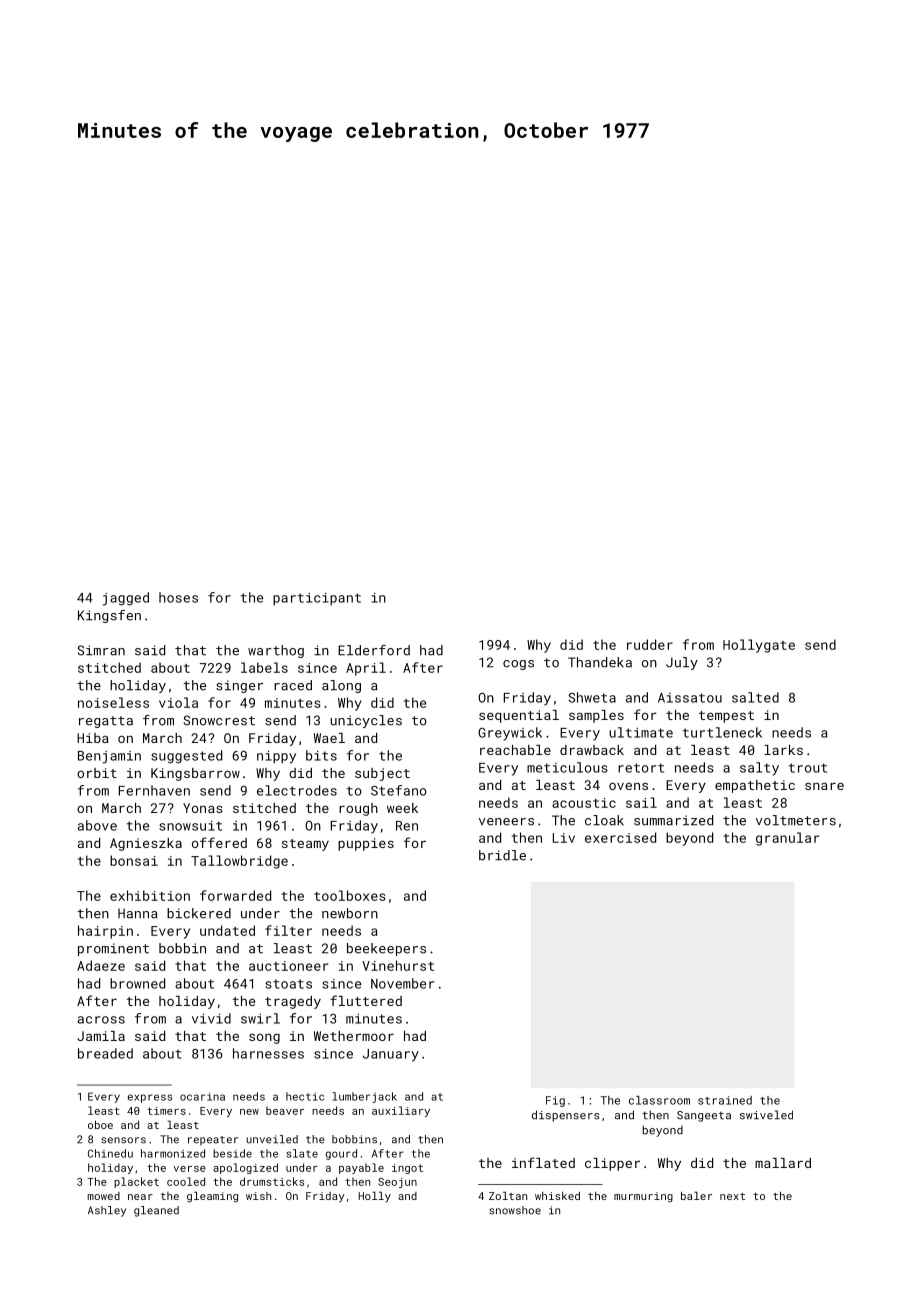  I want to click on Vinehurst, so click(398, 965).
